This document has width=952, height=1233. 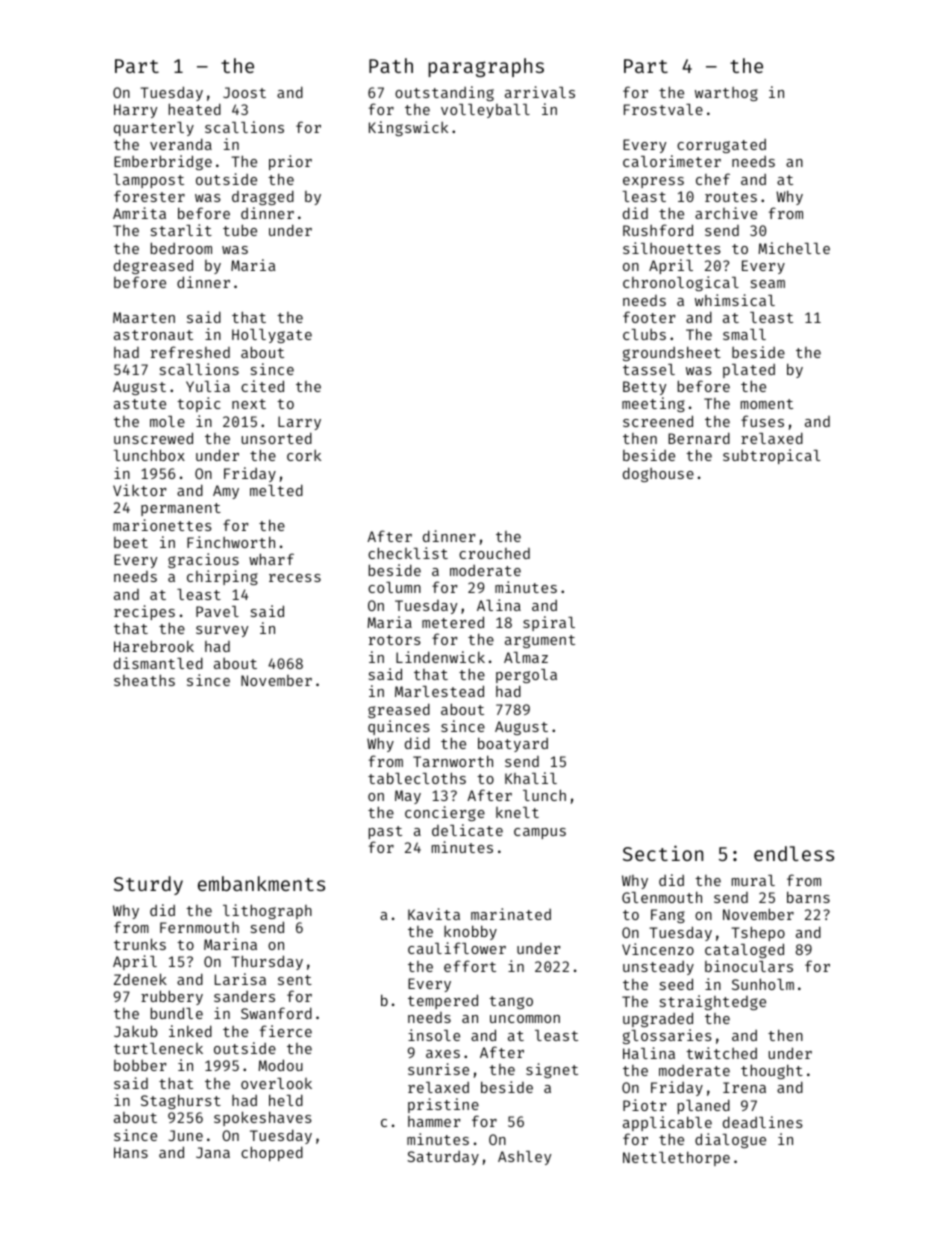 What do you see at coordinates (144, 317) in the document?
I see `Maarten` at bounding box center [144, 317].
